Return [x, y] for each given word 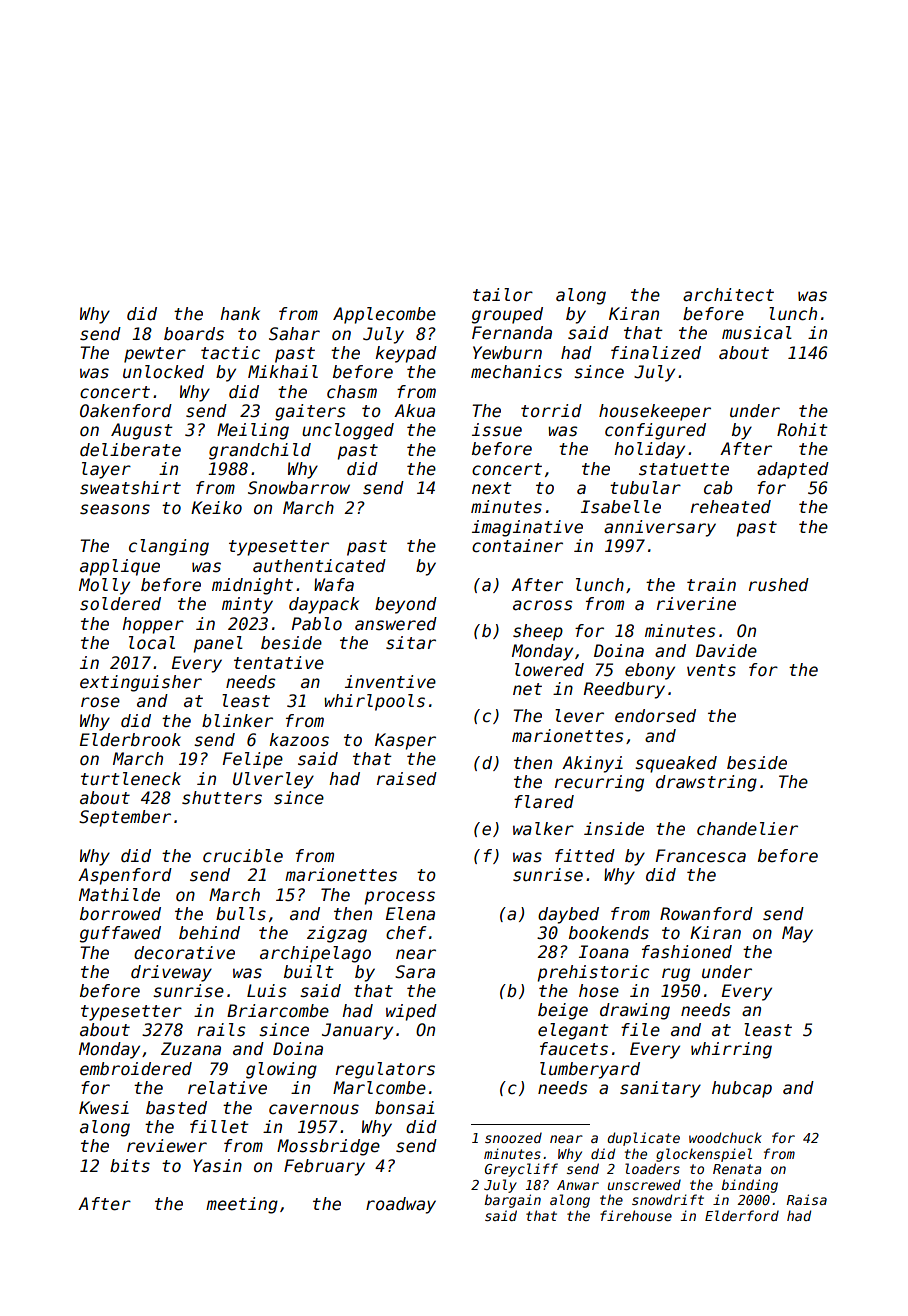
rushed [779, 585]
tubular [645, 488]
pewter [155, 355]
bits [130, 1166]
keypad [406, 354]
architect [728, 295]
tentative [279, 663]
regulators [385, 1070]
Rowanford [706, 914]
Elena [410, 914]
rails [221, 1030]
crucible [243, 856]
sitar [411, 643]
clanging [169, 547]
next [492, 488]
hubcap [742, 1089]
